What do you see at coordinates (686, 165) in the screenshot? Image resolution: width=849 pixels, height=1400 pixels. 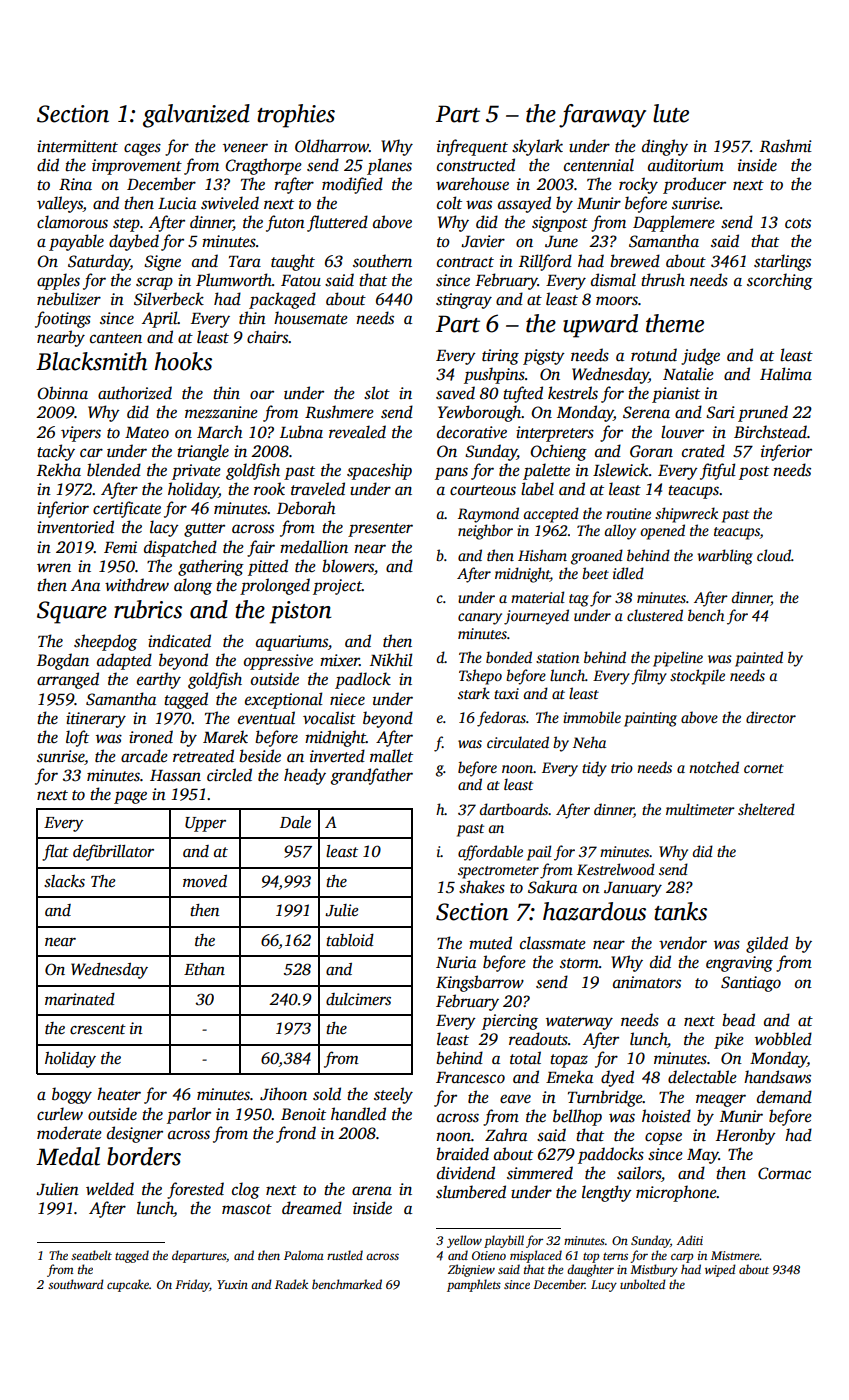 I see `auditorium` at bounding box center [686, 165].
